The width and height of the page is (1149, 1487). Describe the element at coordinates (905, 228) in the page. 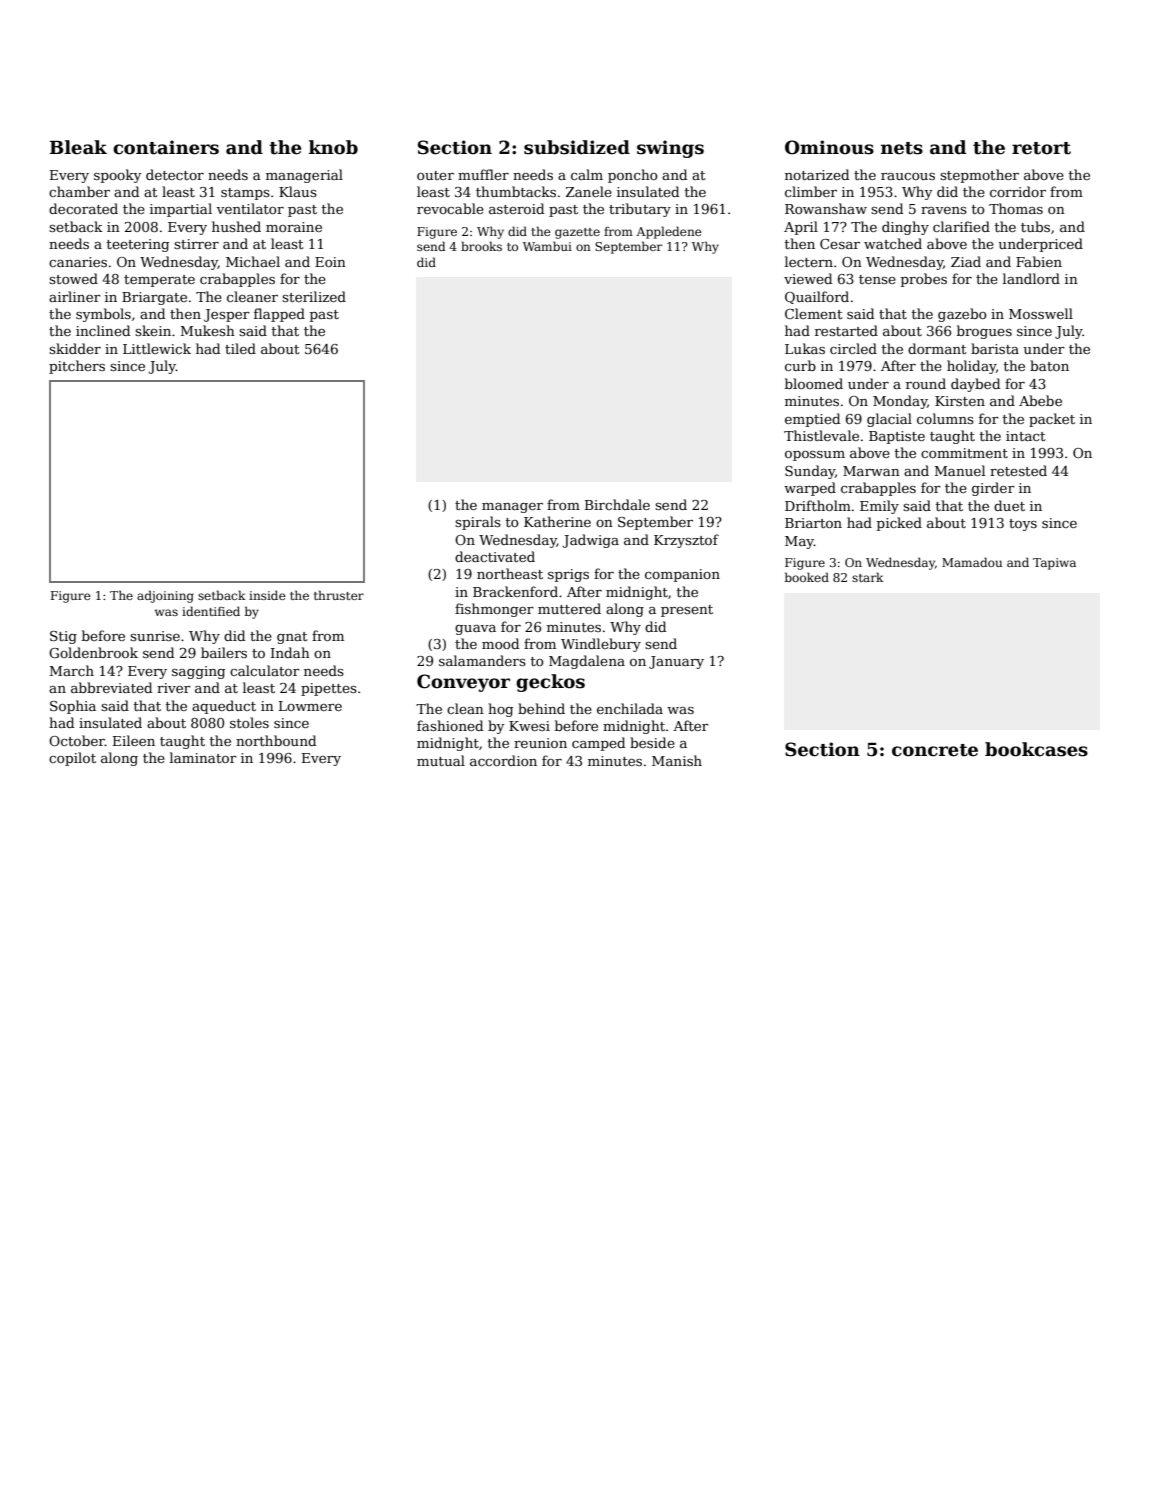

I see `dinghy` at that location.
